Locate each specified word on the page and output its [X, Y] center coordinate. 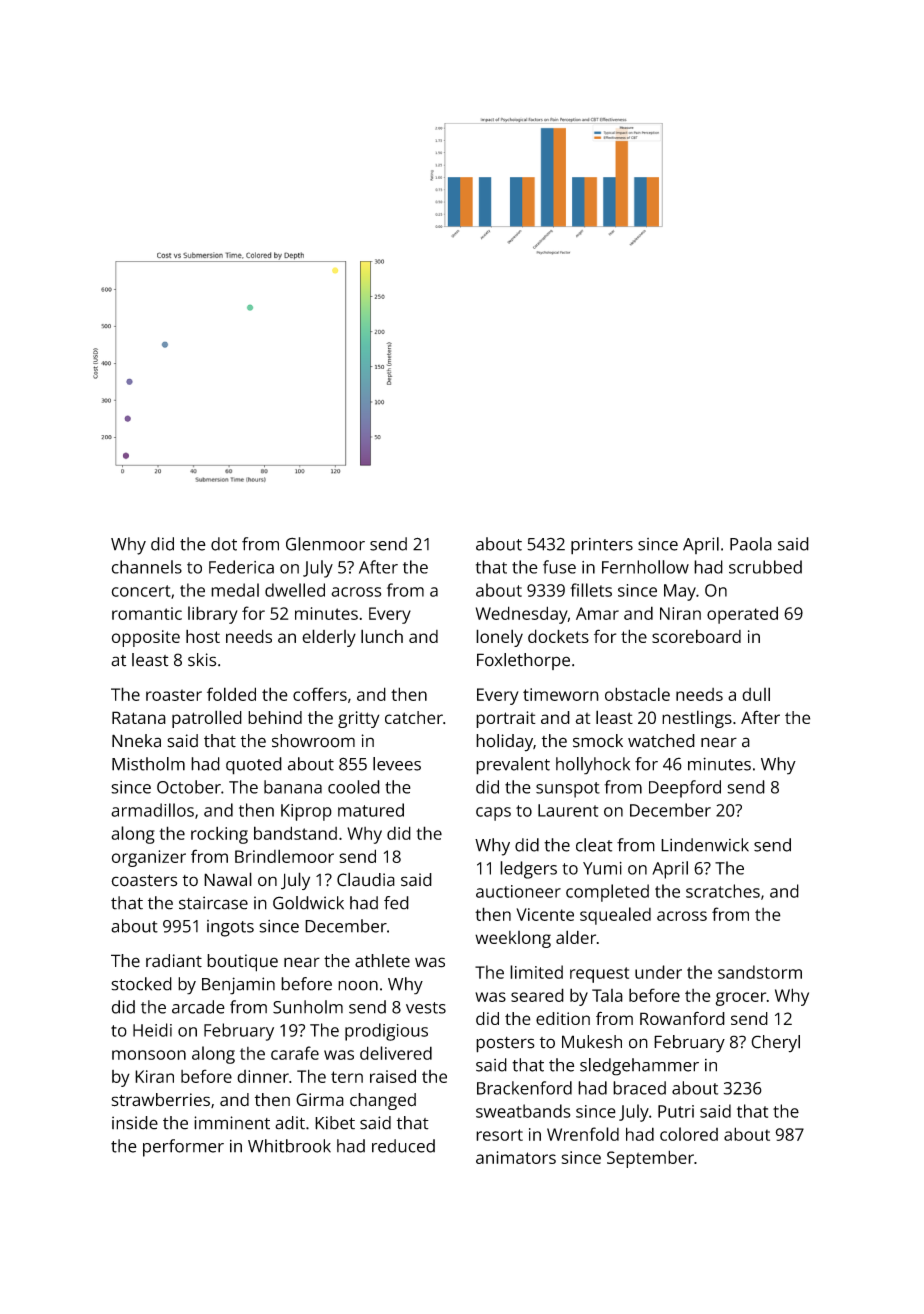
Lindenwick [705, 845]
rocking [219, 835]
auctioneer [518, 891]
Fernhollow [645, 567]
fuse [559, 567]
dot [224, 544]
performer [183, 1148]
